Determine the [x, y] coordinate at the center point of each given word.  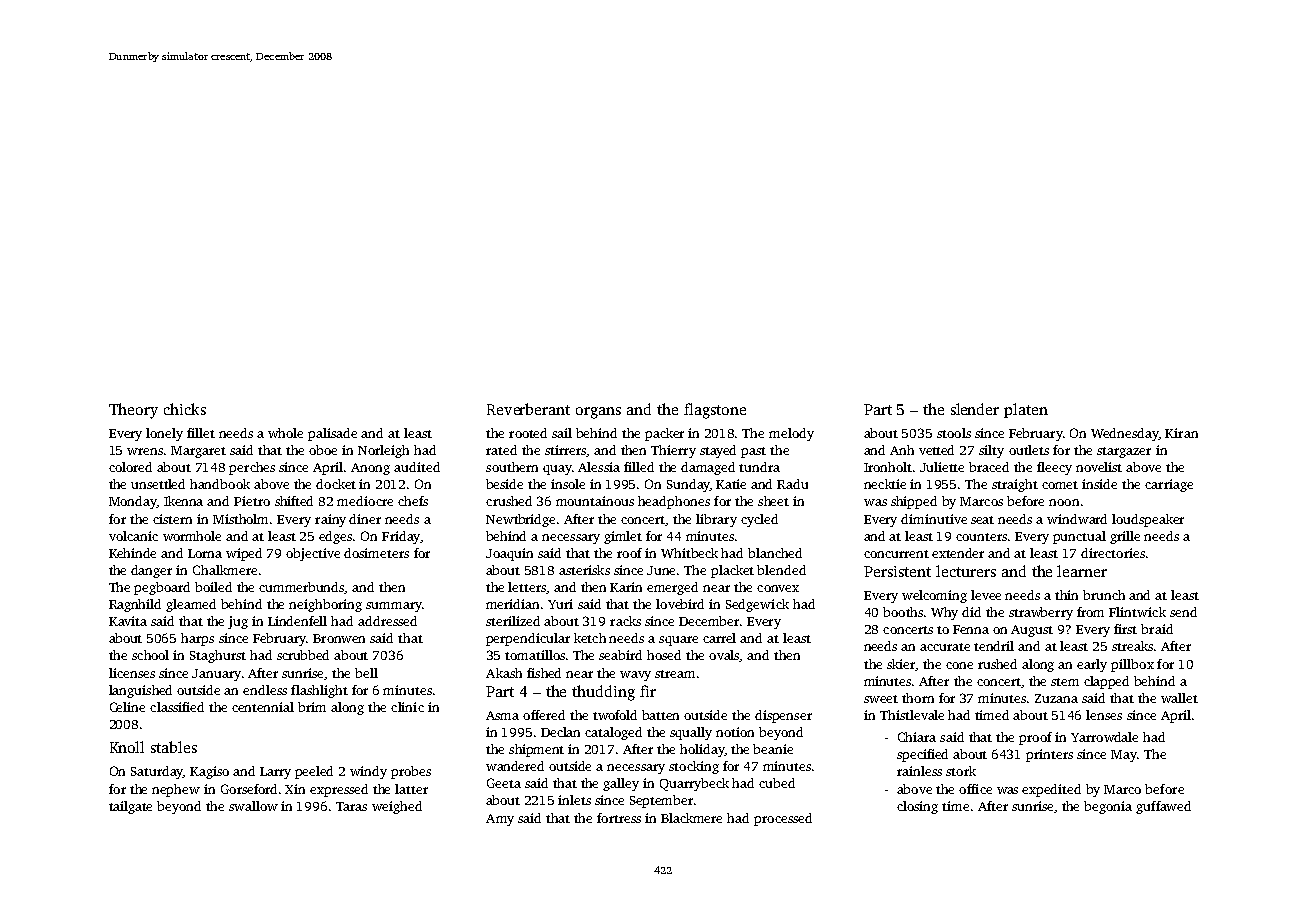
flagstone [715, 411]
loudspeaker [1148, 520]
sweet [881, 699]
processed [783, 819]
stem [1065, 682]
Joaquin [509, 554]
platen [1026, 410]
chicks [185, 409]
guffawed [1163, 807]
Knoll [127, 747]
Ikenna [183, 501]
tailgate [130, 807]
